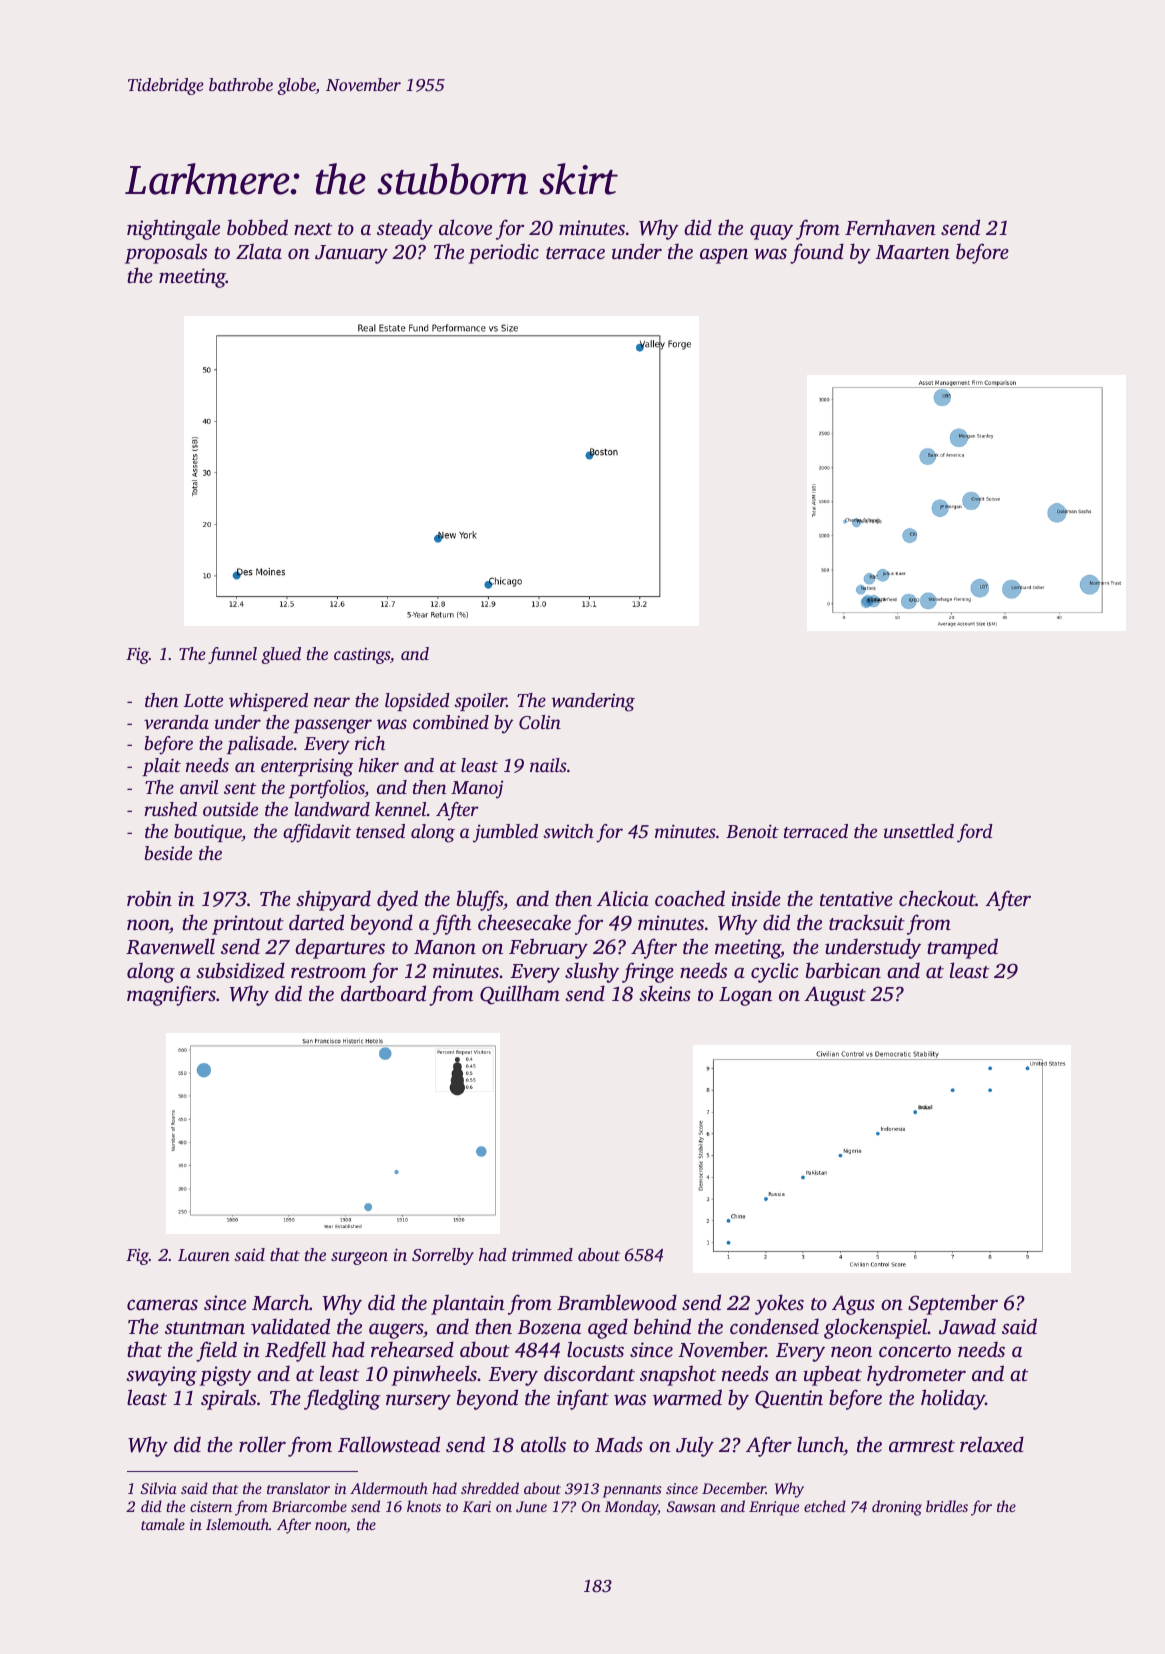 The image size is (1165, 1654). What do you see at coordinates (362, 655) in the screenshot?
I see `castings` at bounding box center [362, 655].
